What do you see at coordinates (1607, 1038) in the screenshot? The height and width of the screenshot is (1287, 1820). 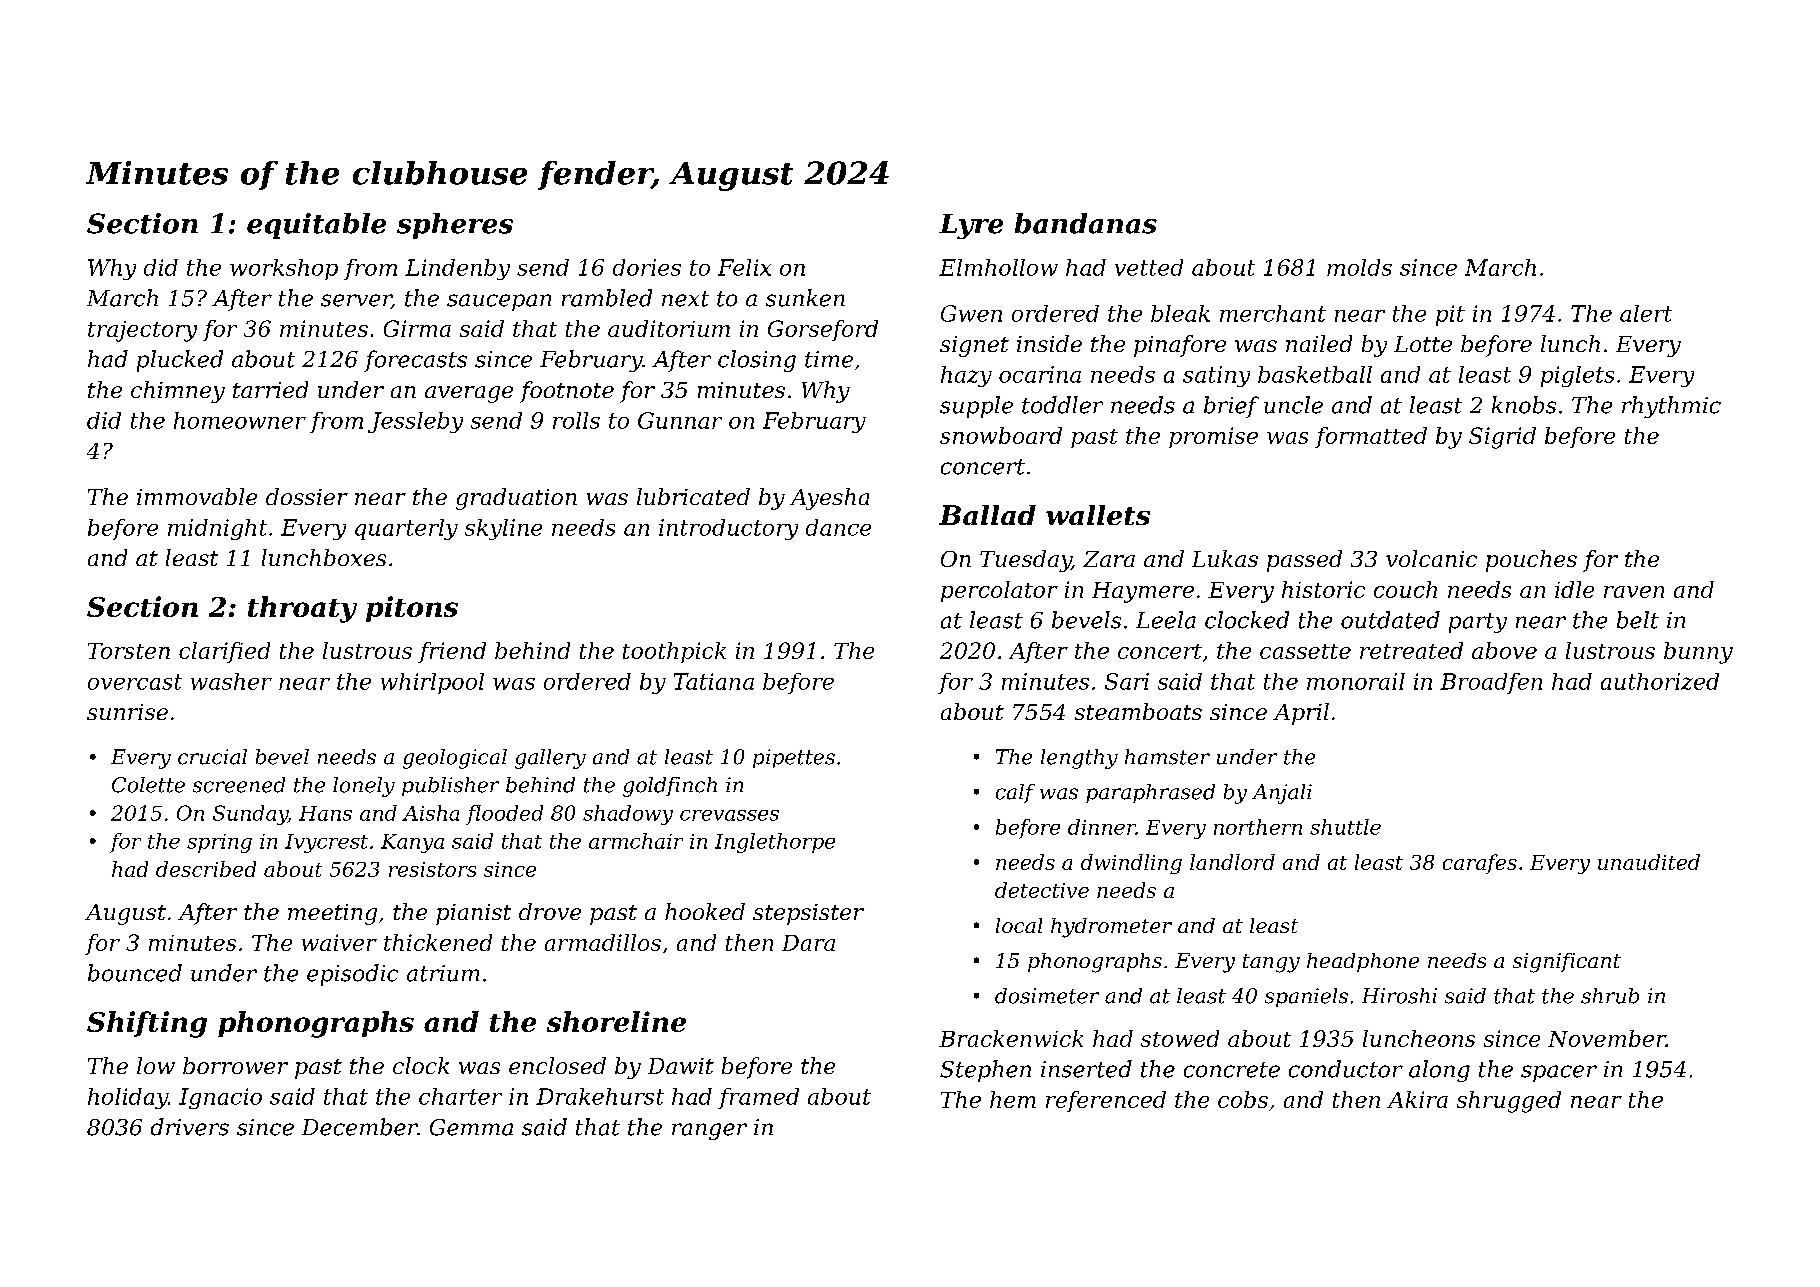 I see `November` at bounding box center [1607, 1038].
